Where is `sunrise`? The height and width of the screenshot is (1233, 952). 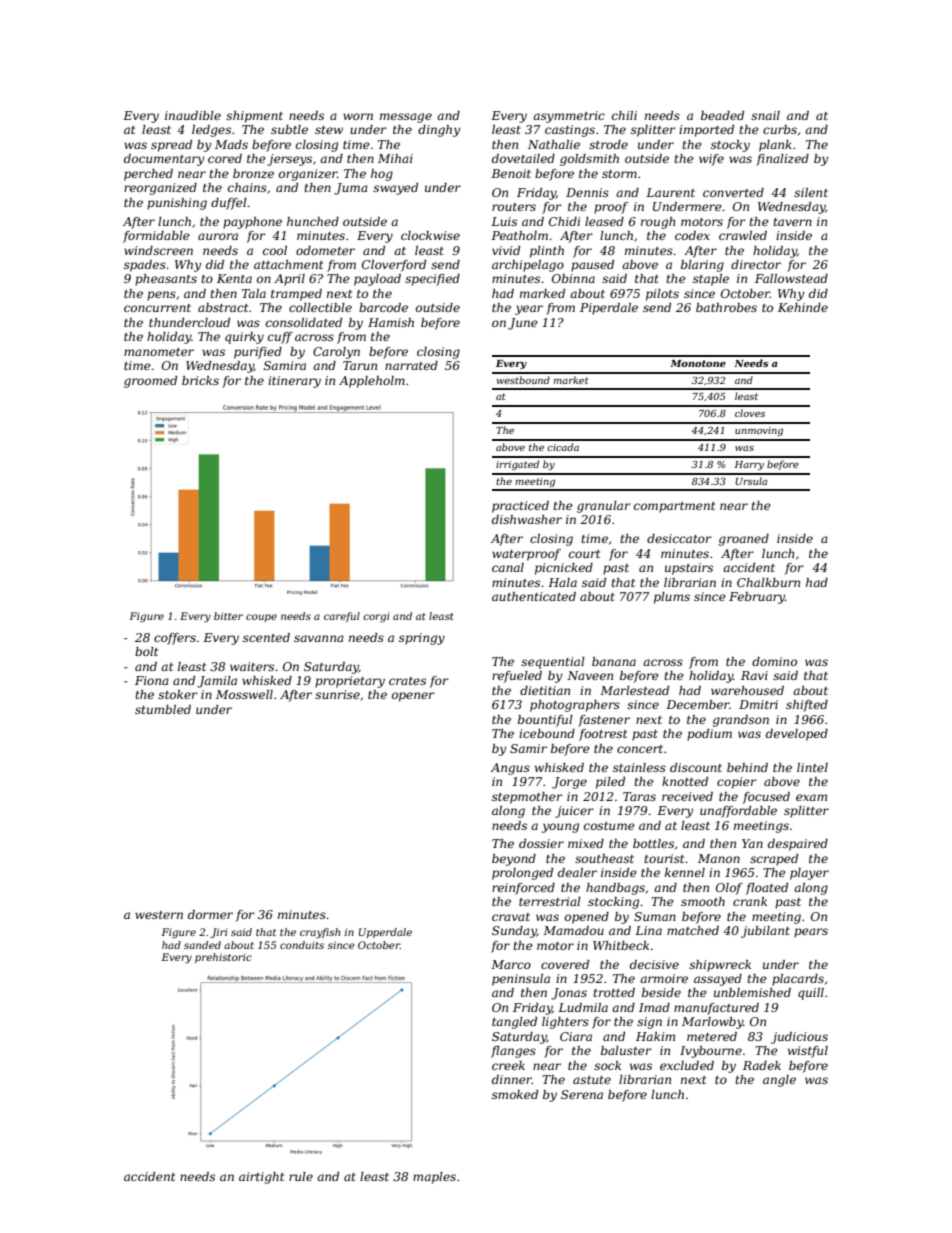 sunrise is located at coordinates (337, 694).
